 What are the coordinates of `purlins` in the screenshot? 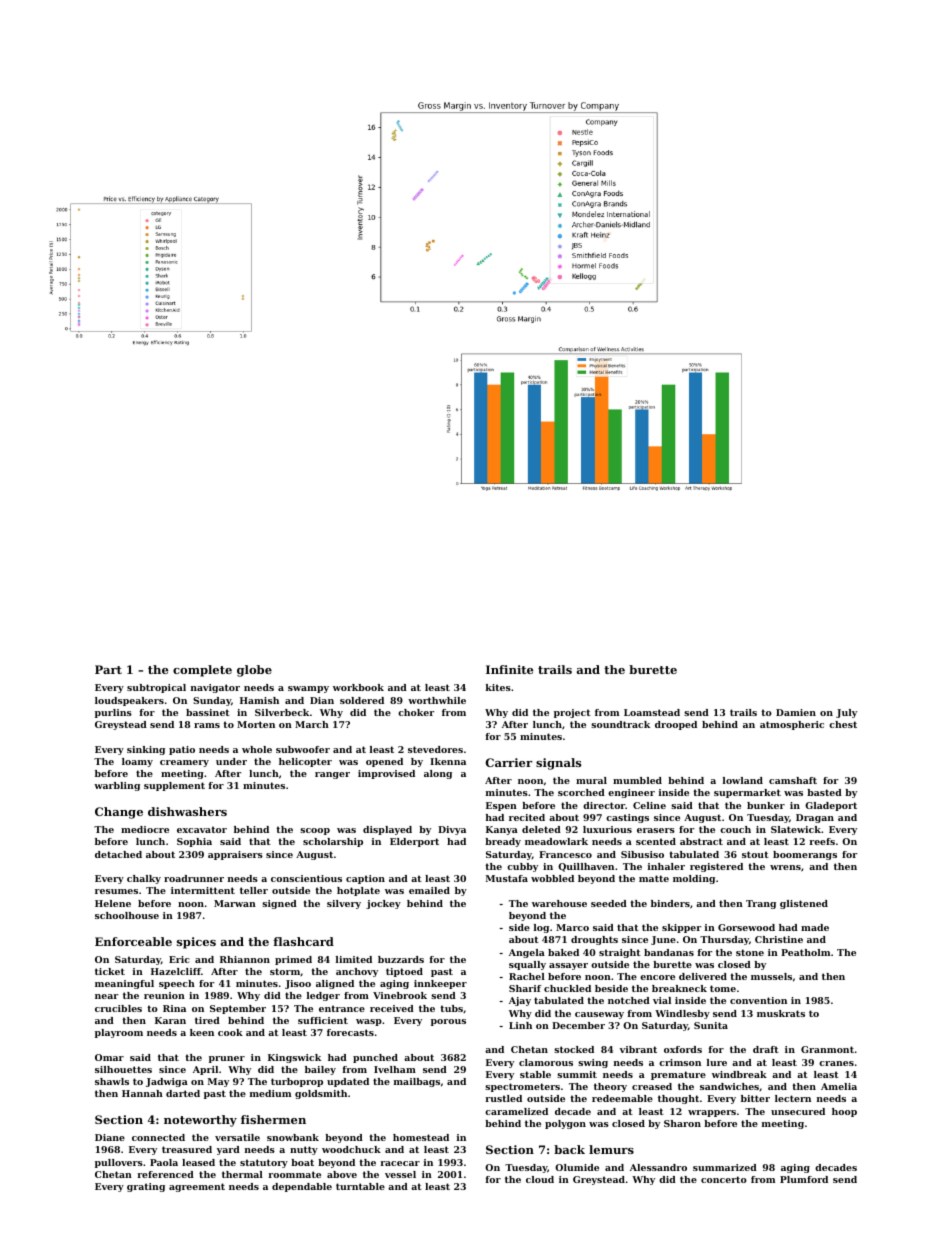 It's located at (113, 713).
